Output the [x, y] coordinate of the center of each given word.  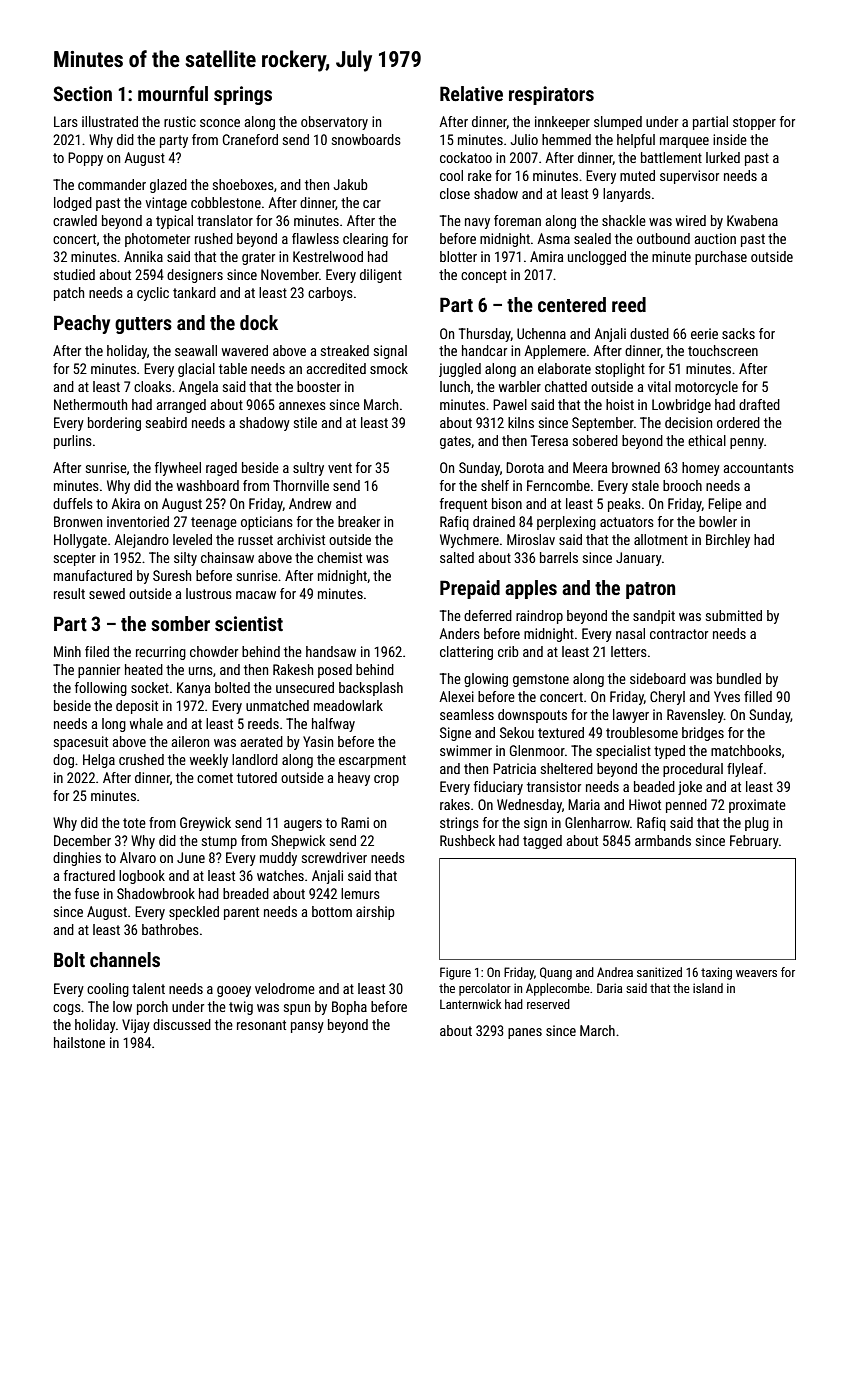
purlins [73, 442]
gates [455, 442]
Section [82, 93]
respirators [551, 95]
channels [125, 959]
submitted [734, 615]
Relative [471, 93]
